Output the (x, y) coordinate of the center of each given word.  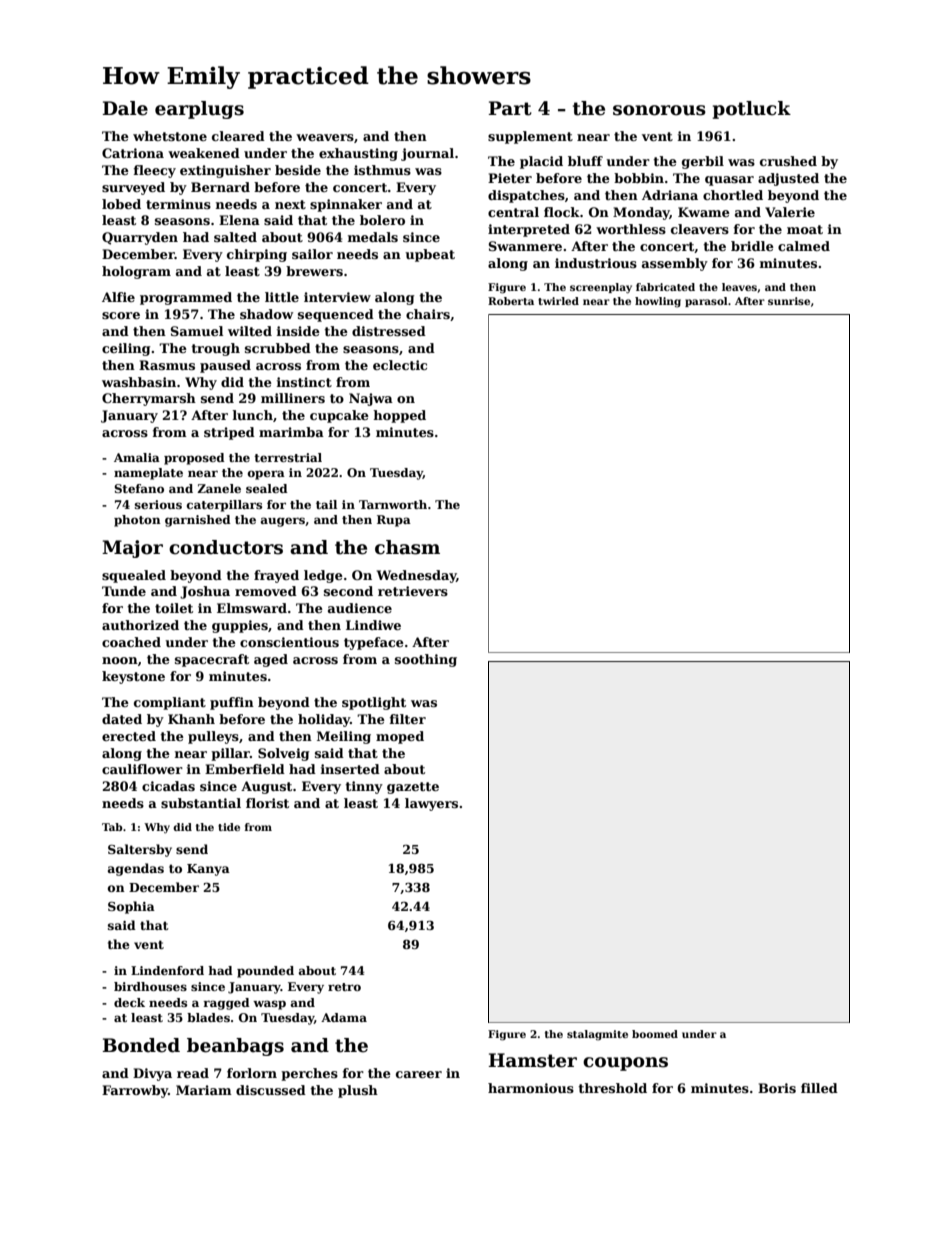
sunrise (789, 301)
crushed (788, 161)
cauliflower (142, 769)
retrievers (413, 591)
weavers (325, 137)
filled (819, 1088)
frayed (276, 576)
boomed (655, 1034)
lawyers (431, 804)
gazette (413, 788)
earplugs (199, 110)
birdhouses (150, 986)
